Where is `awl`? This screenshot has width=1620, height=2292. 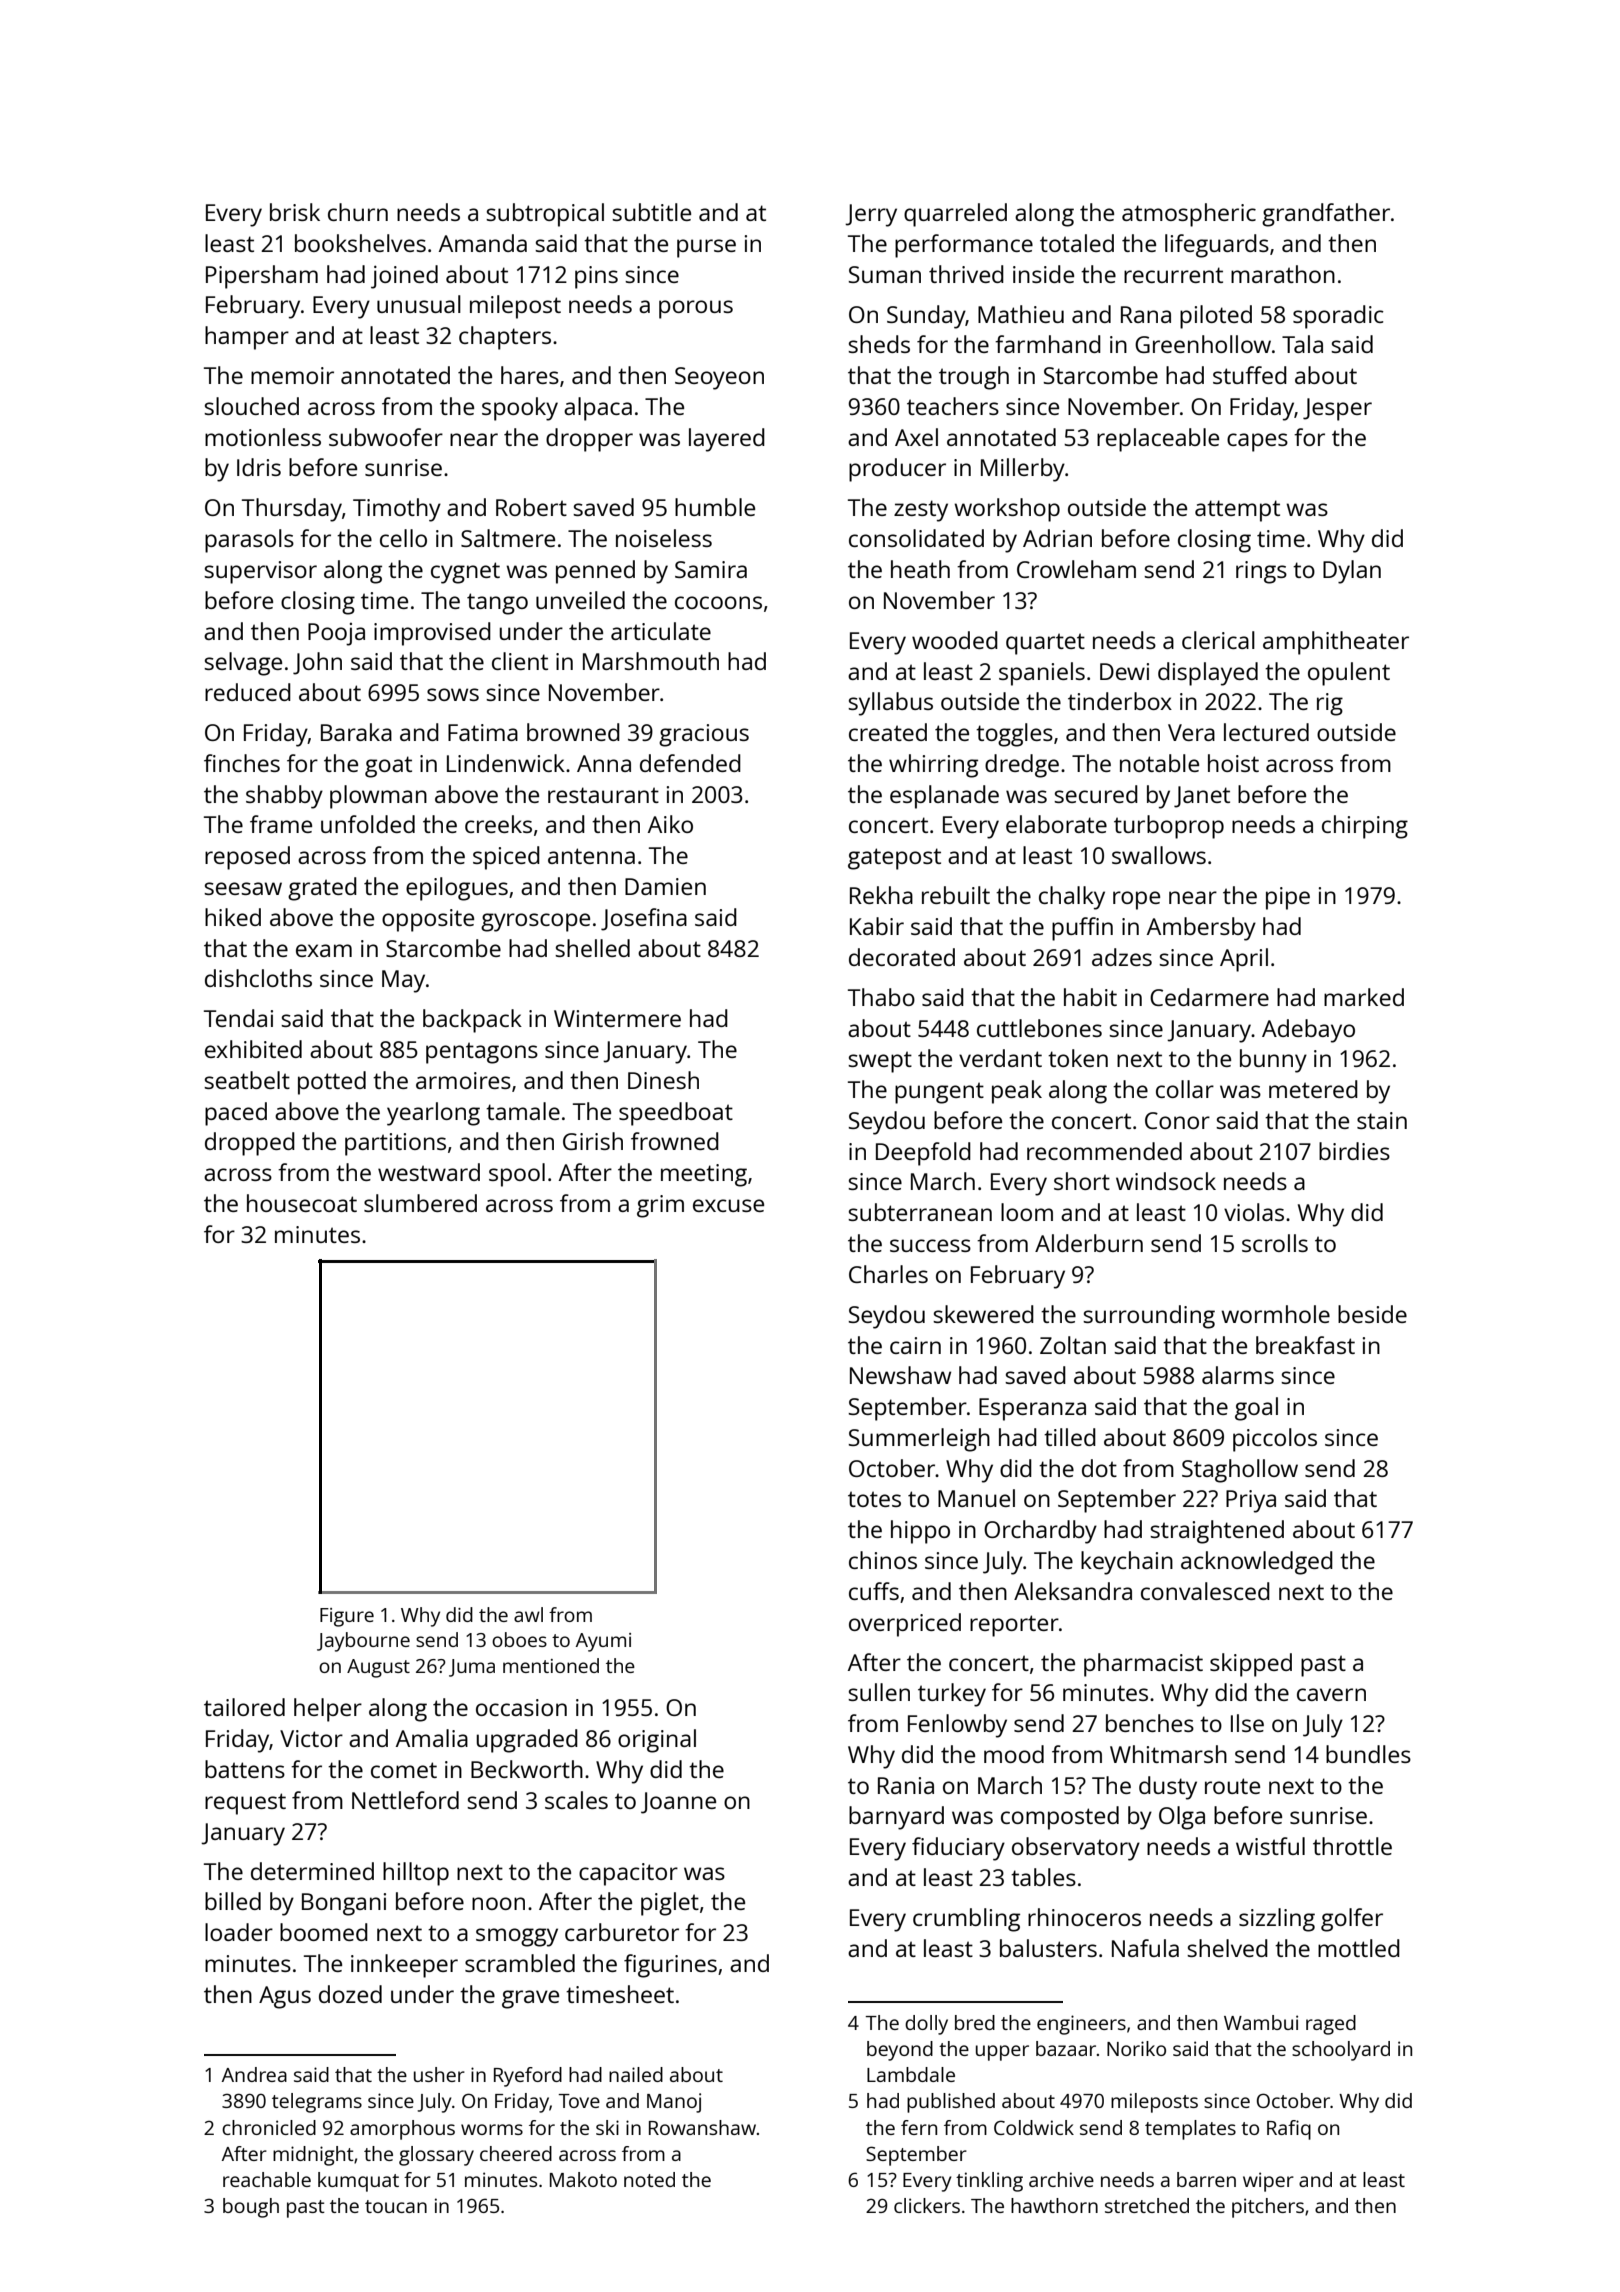 awl is located at coordinates (528, 1614).
